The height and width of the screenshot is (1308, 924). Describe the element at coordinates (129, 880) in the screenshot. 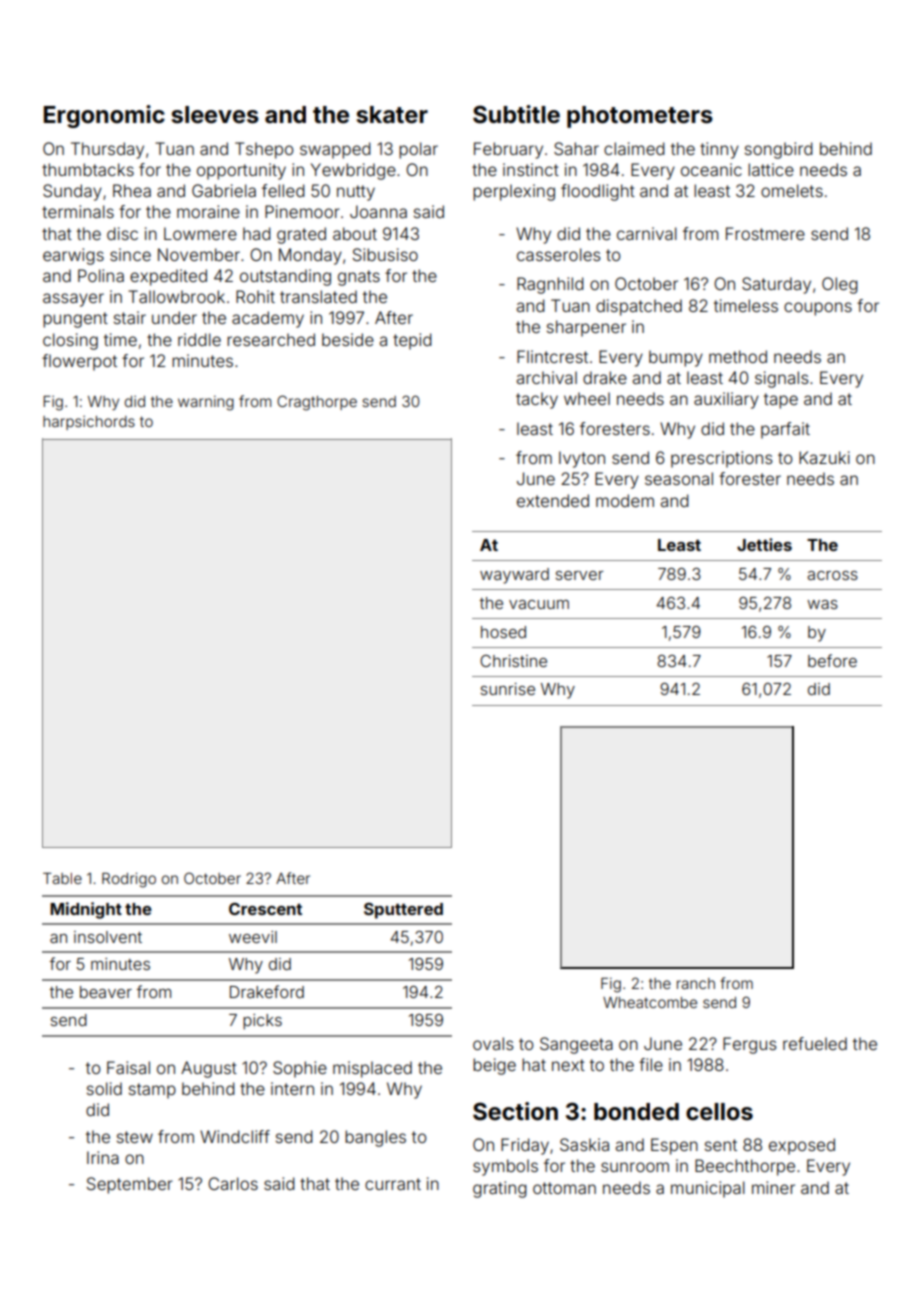

I see `Rodrigo` at that location.
